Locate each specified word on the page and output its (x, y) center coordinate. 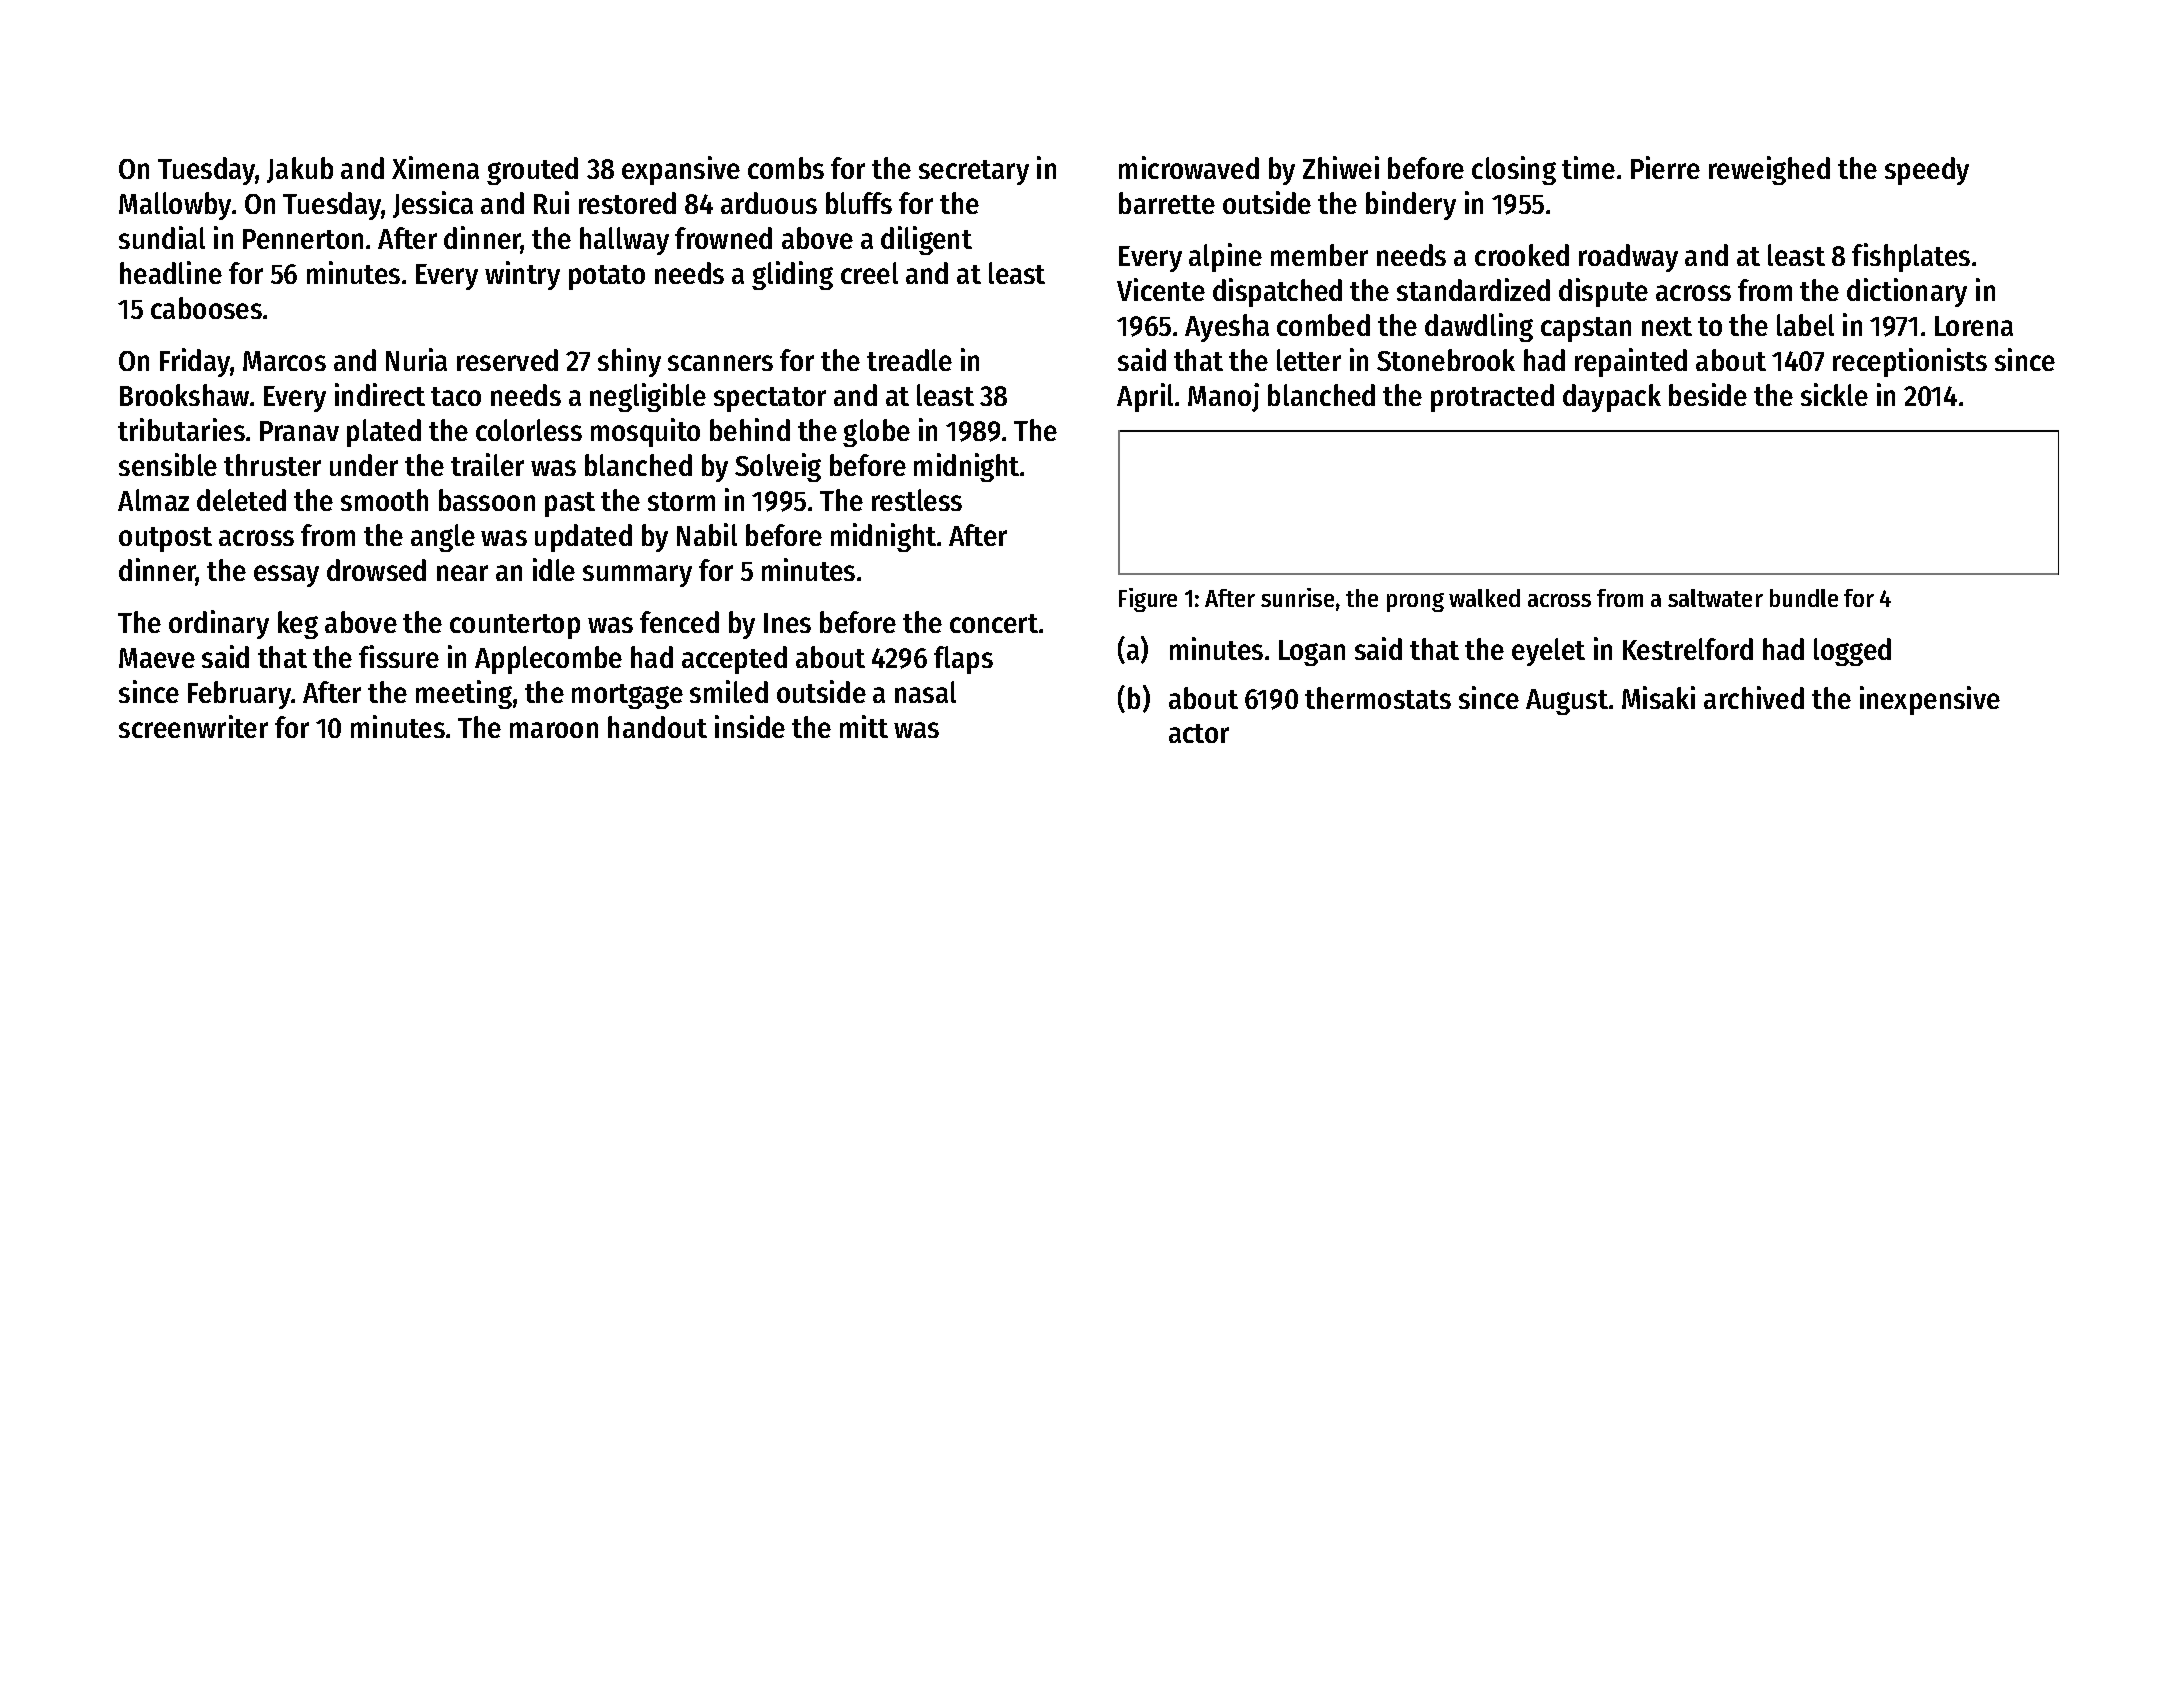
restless (917, 500)
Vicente (1161, 289)
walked (1484, 598)
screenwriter (193, 726)
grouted (532, 171)
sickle (1834, 394)
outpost (165, 539)
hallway (624, 241)
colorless (529, 430)
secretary (974, 172)
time (1588, 167)
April (1145, 397)
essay (286, 576)
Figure (1148, 600)
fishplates (1911, 257)
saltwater (1715, 598)
